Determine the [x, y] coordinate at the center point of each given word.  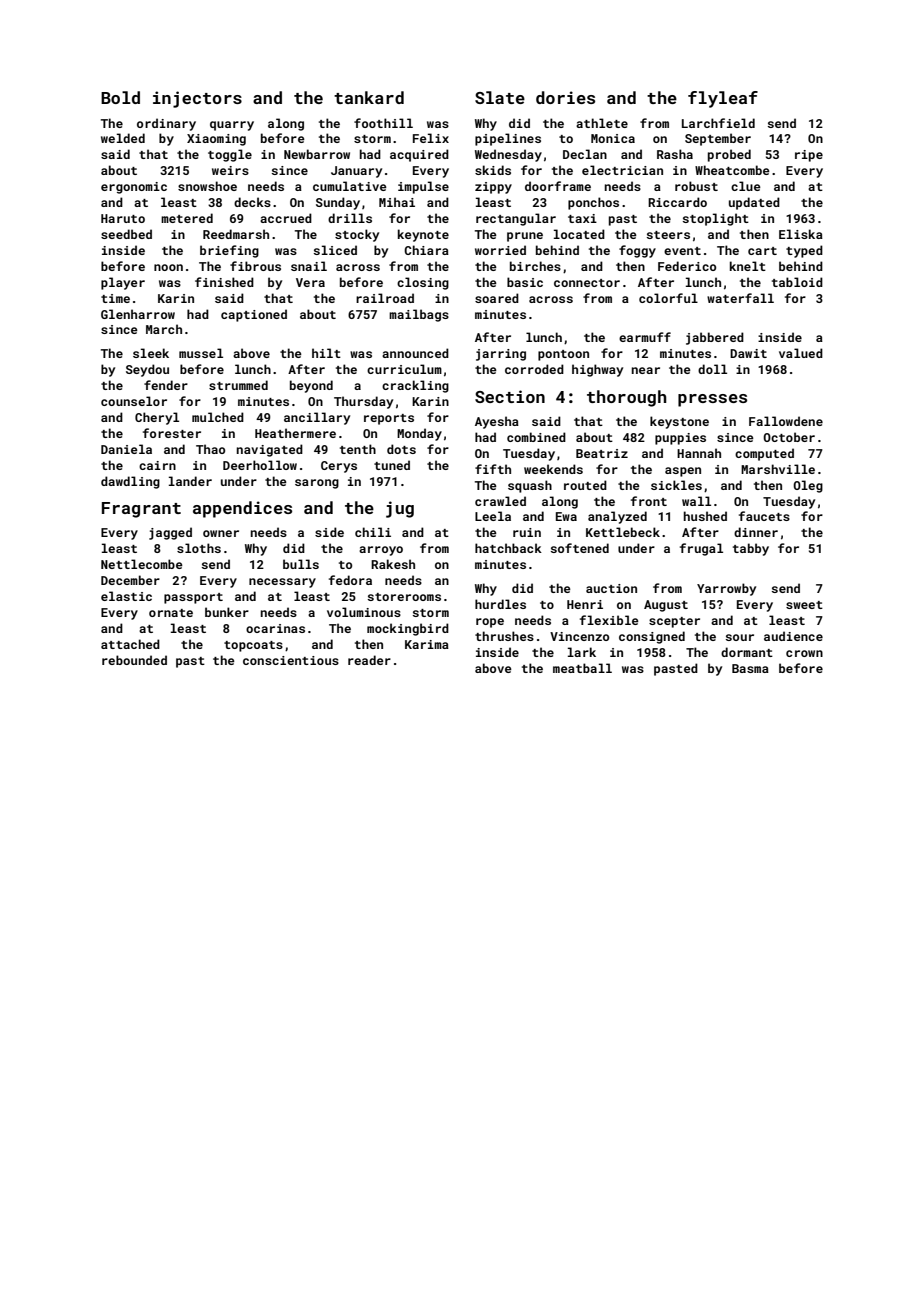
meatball [582, 668]
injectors [197, 99]
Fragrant [141, 510]
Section [510, 396]
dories [565, 97]
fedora [350, 580]
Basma [750, 668]
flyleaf [723, 99]
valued [801, 353]
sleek [151, 353]
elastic [126, 596]
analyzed [617, 517]
